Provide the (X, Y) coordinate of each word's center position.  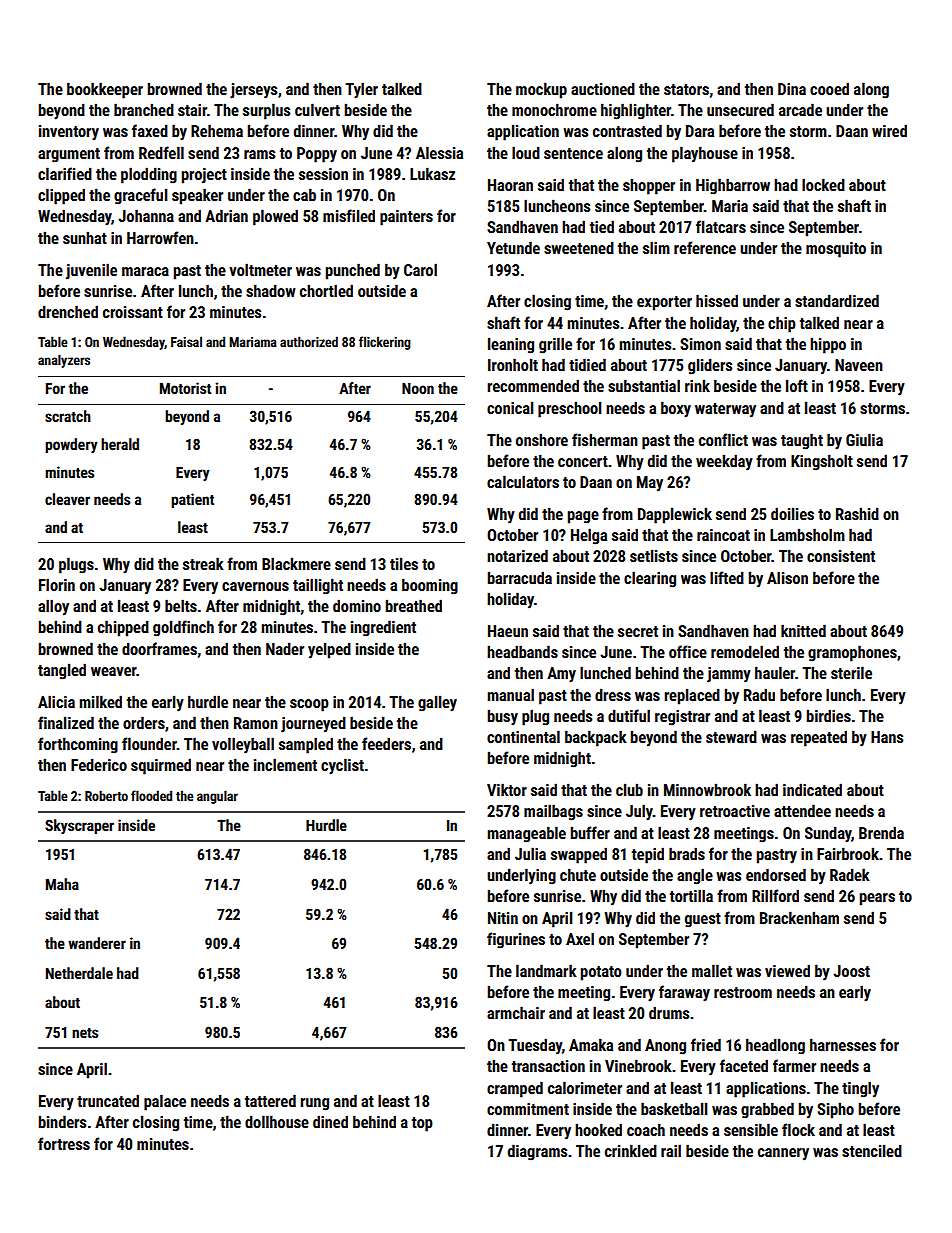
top (422, 1124)
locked (823, 184)
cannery (783, 1154)
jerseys (253, 91)
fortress (64, 1143)
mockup (541, 90)
